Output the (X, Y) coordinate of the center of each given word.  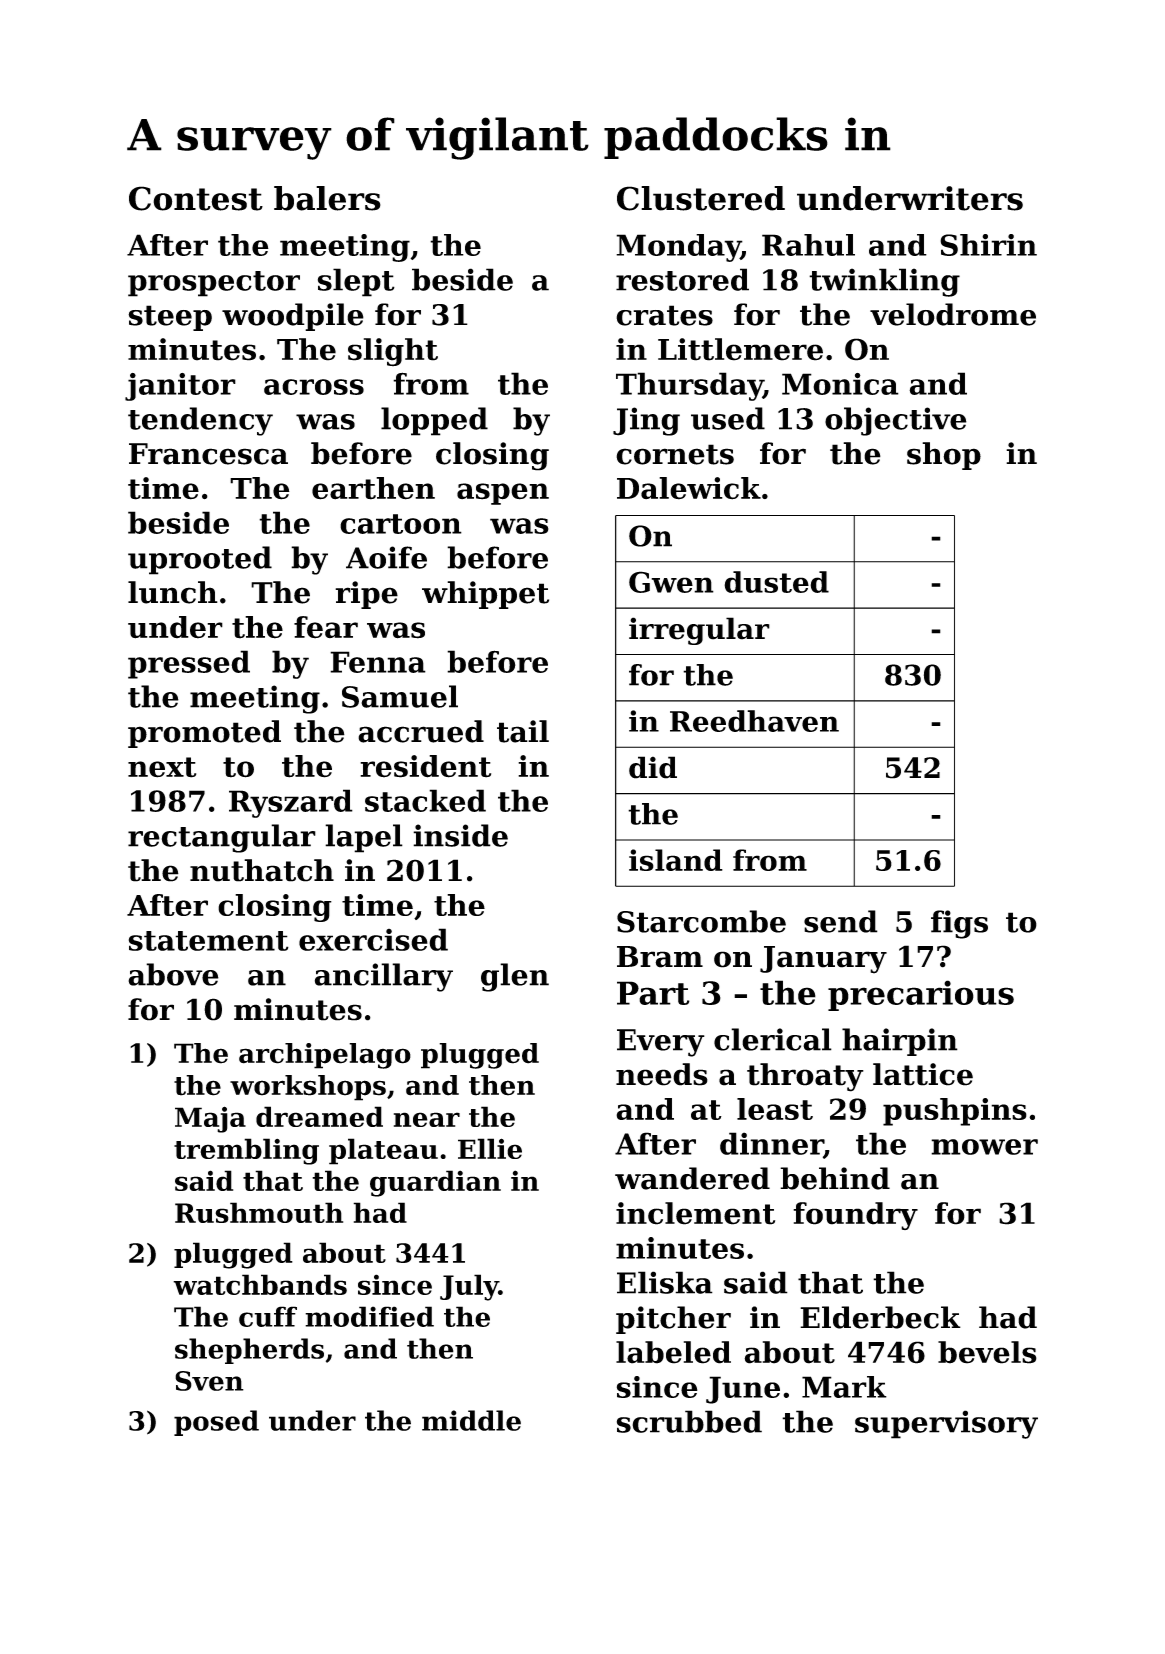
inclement (695, 1213)
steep (170, 318)
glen (515, 977)
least (775, 1109)
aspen (503, 494)
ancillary (384, 977)
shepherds (249, 1351)
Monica (840, 384)
